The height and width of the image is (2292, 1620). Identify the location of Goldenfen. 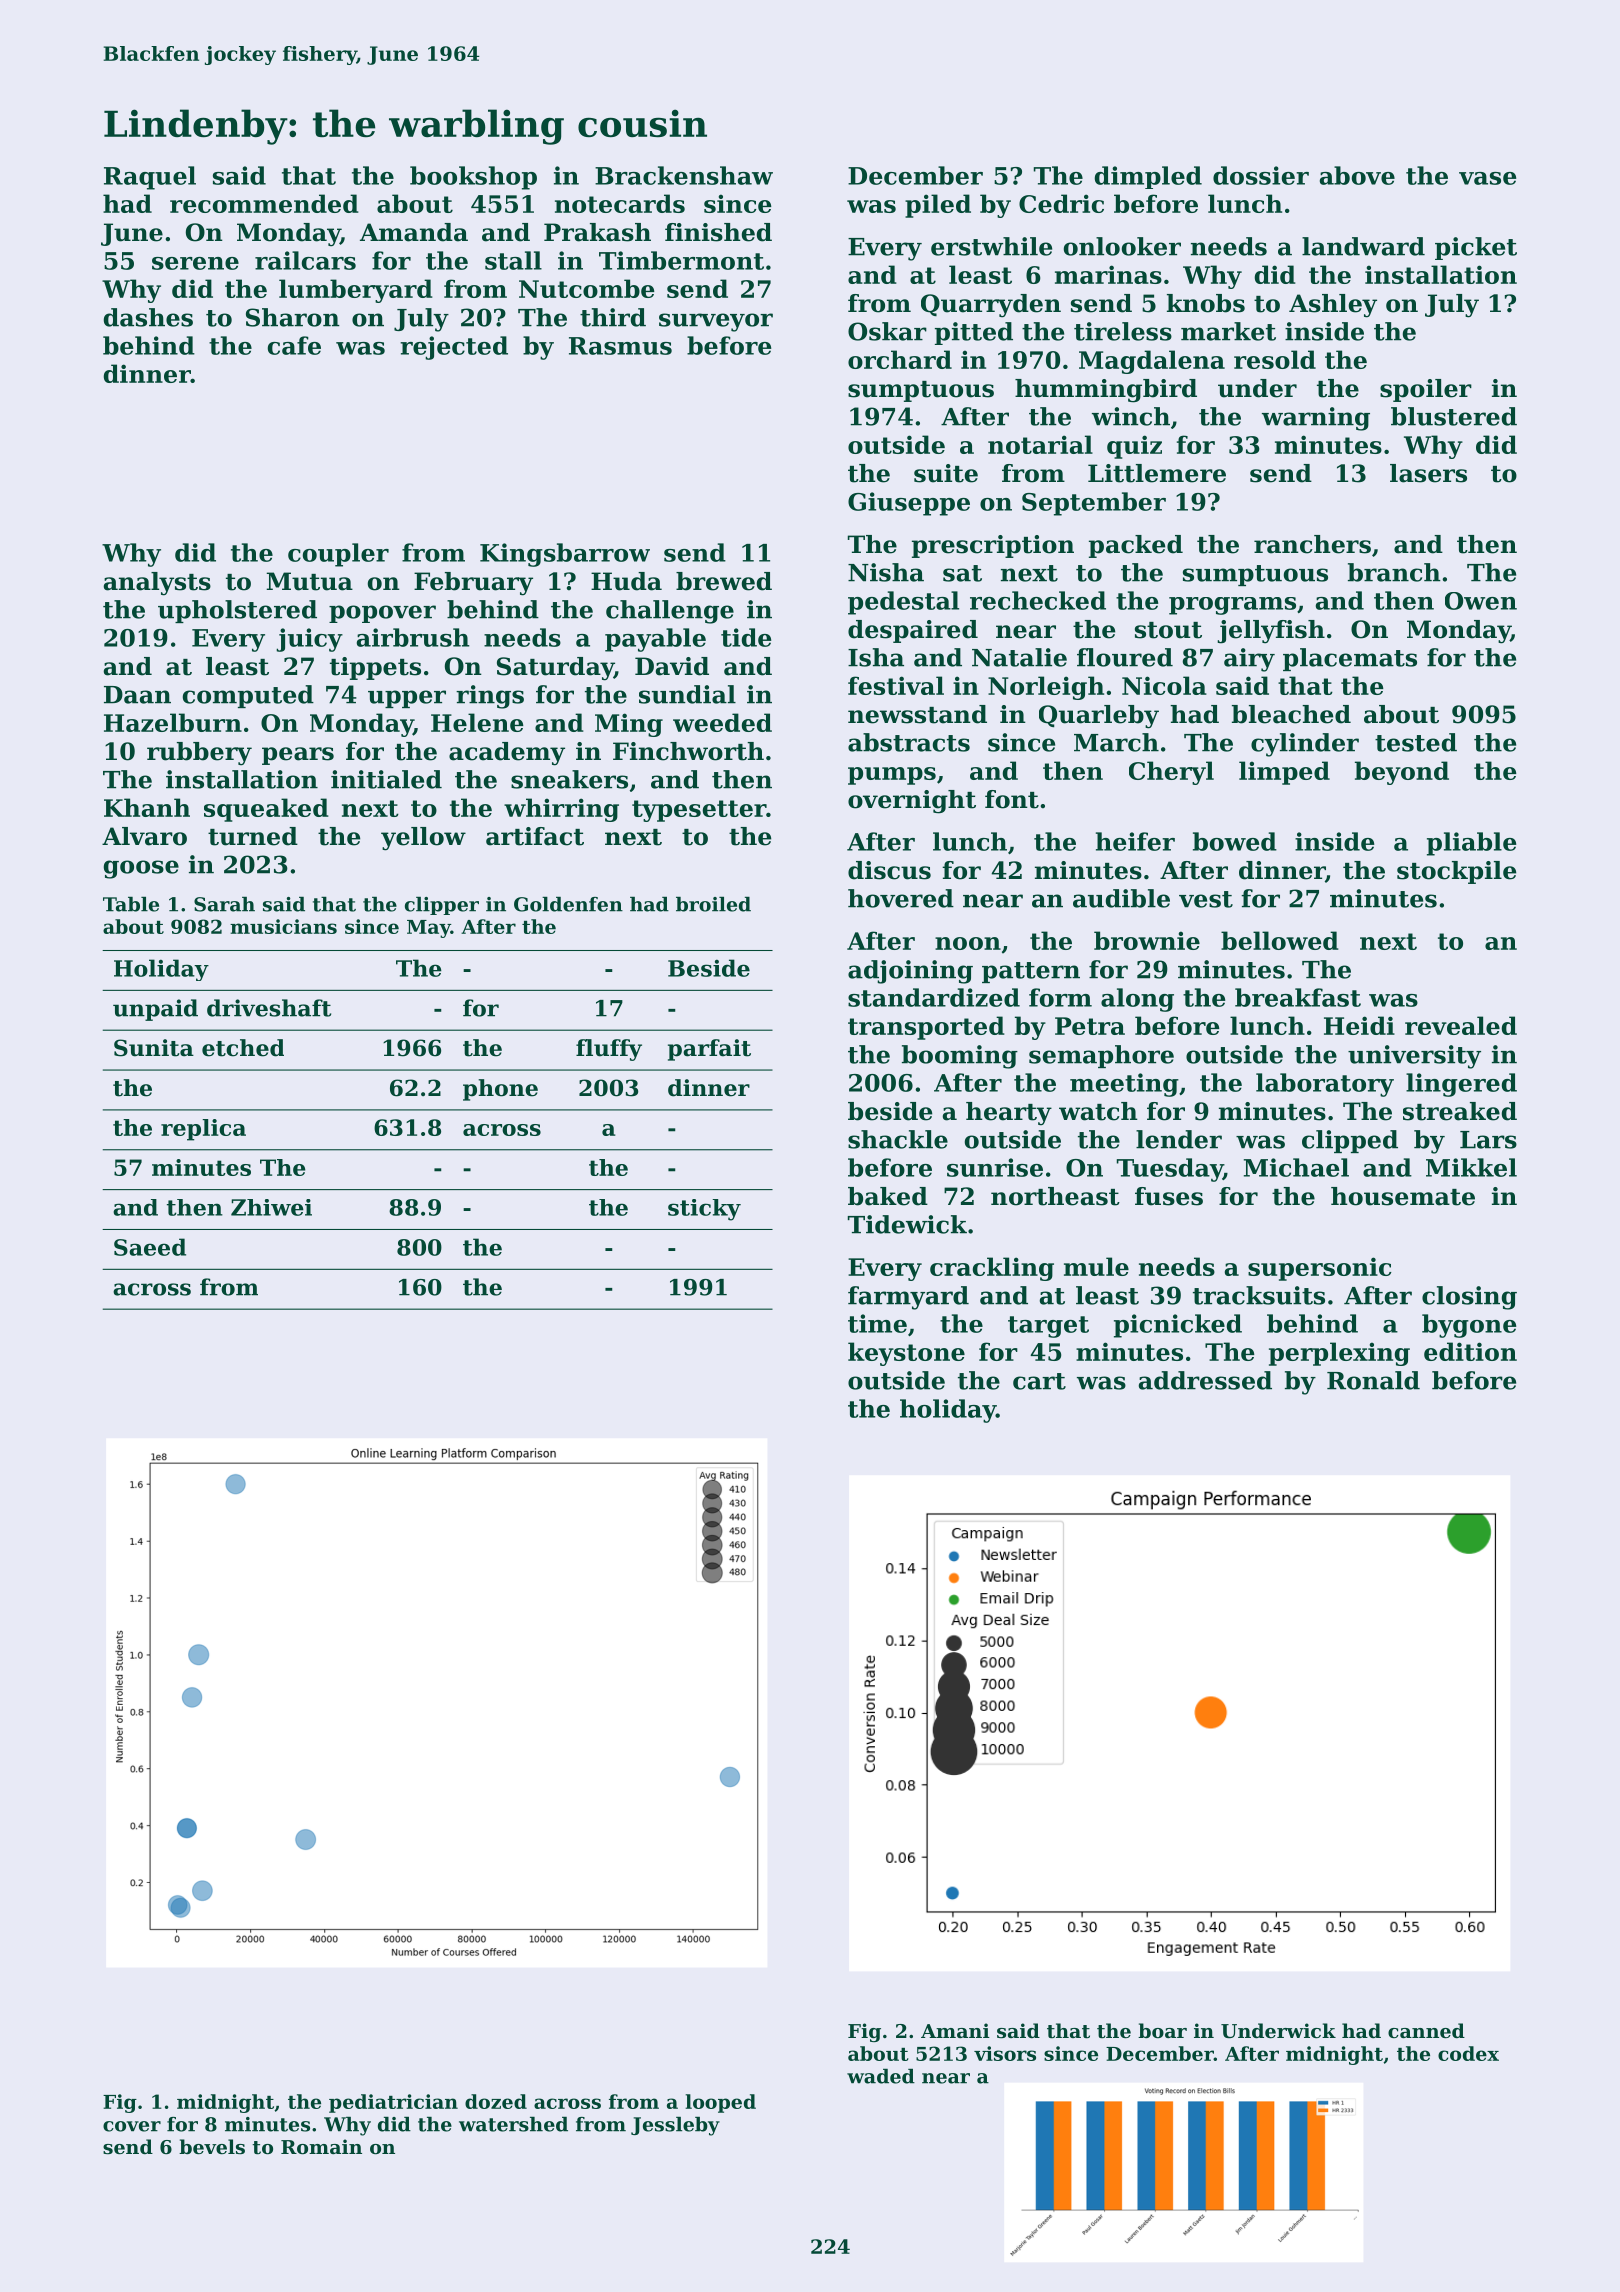
(568, 904).
